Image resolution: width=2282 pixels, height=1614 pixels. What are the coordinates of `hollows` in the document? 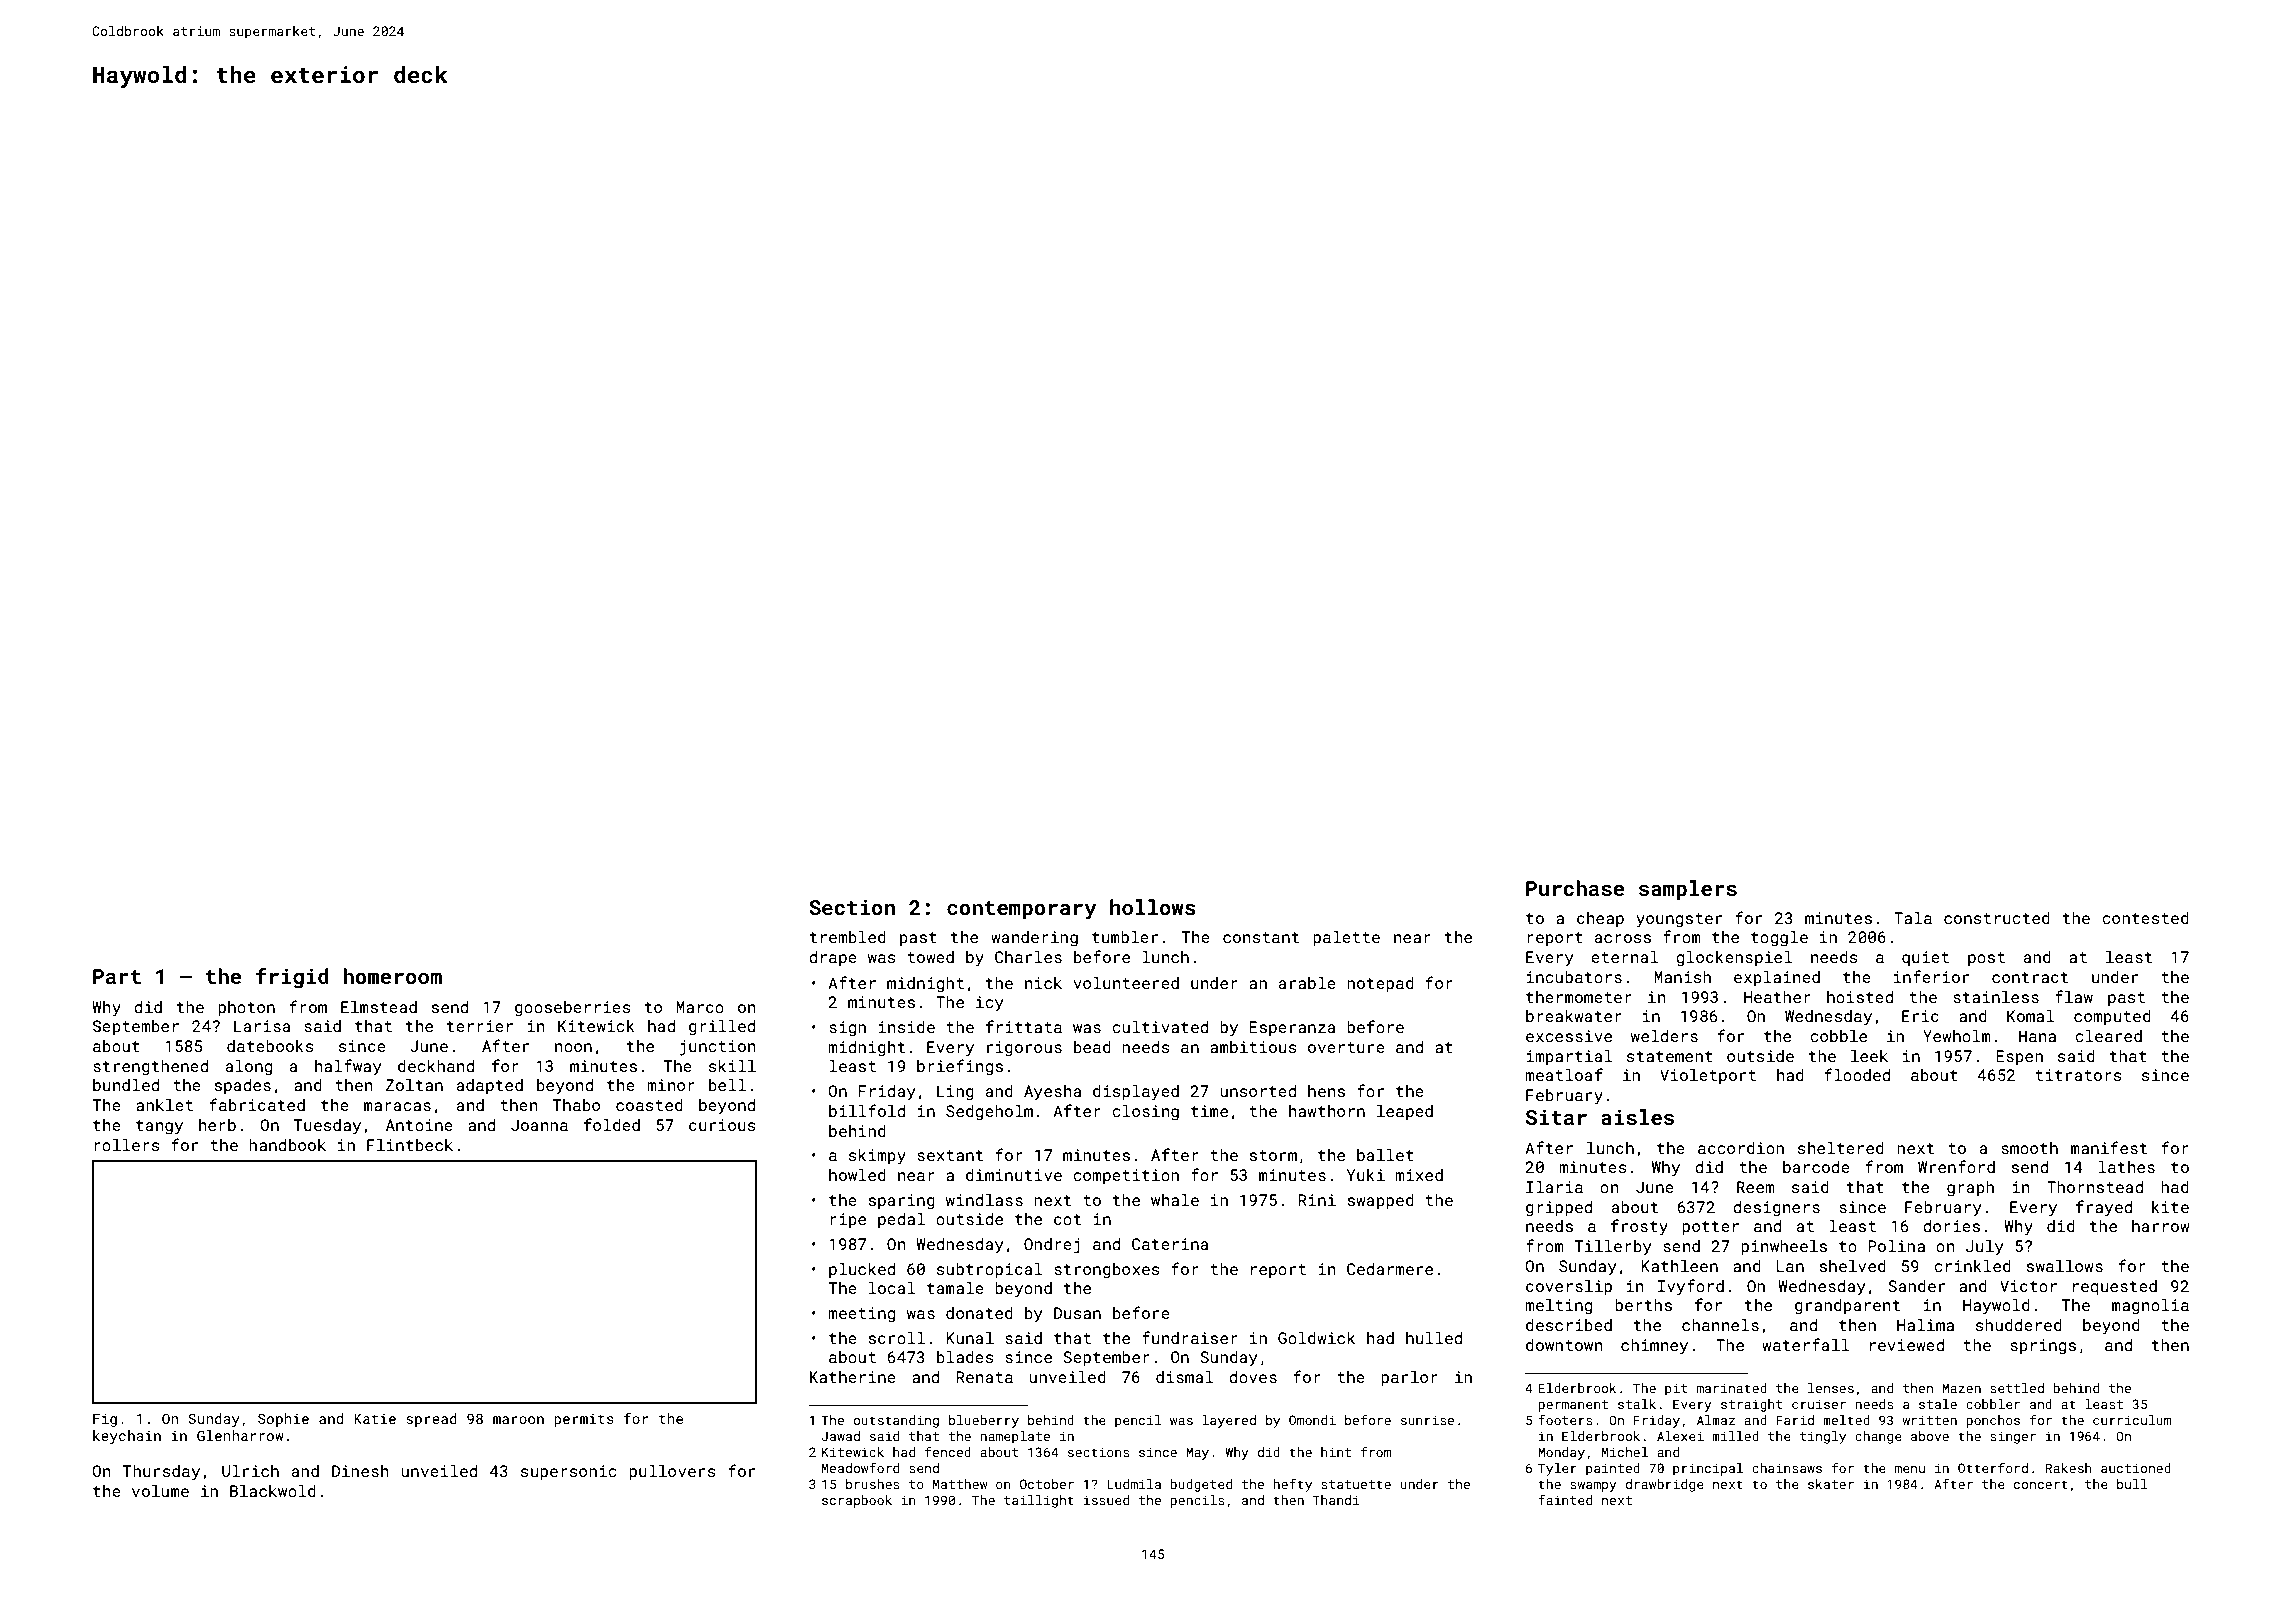 It's located at (1153, 907).
